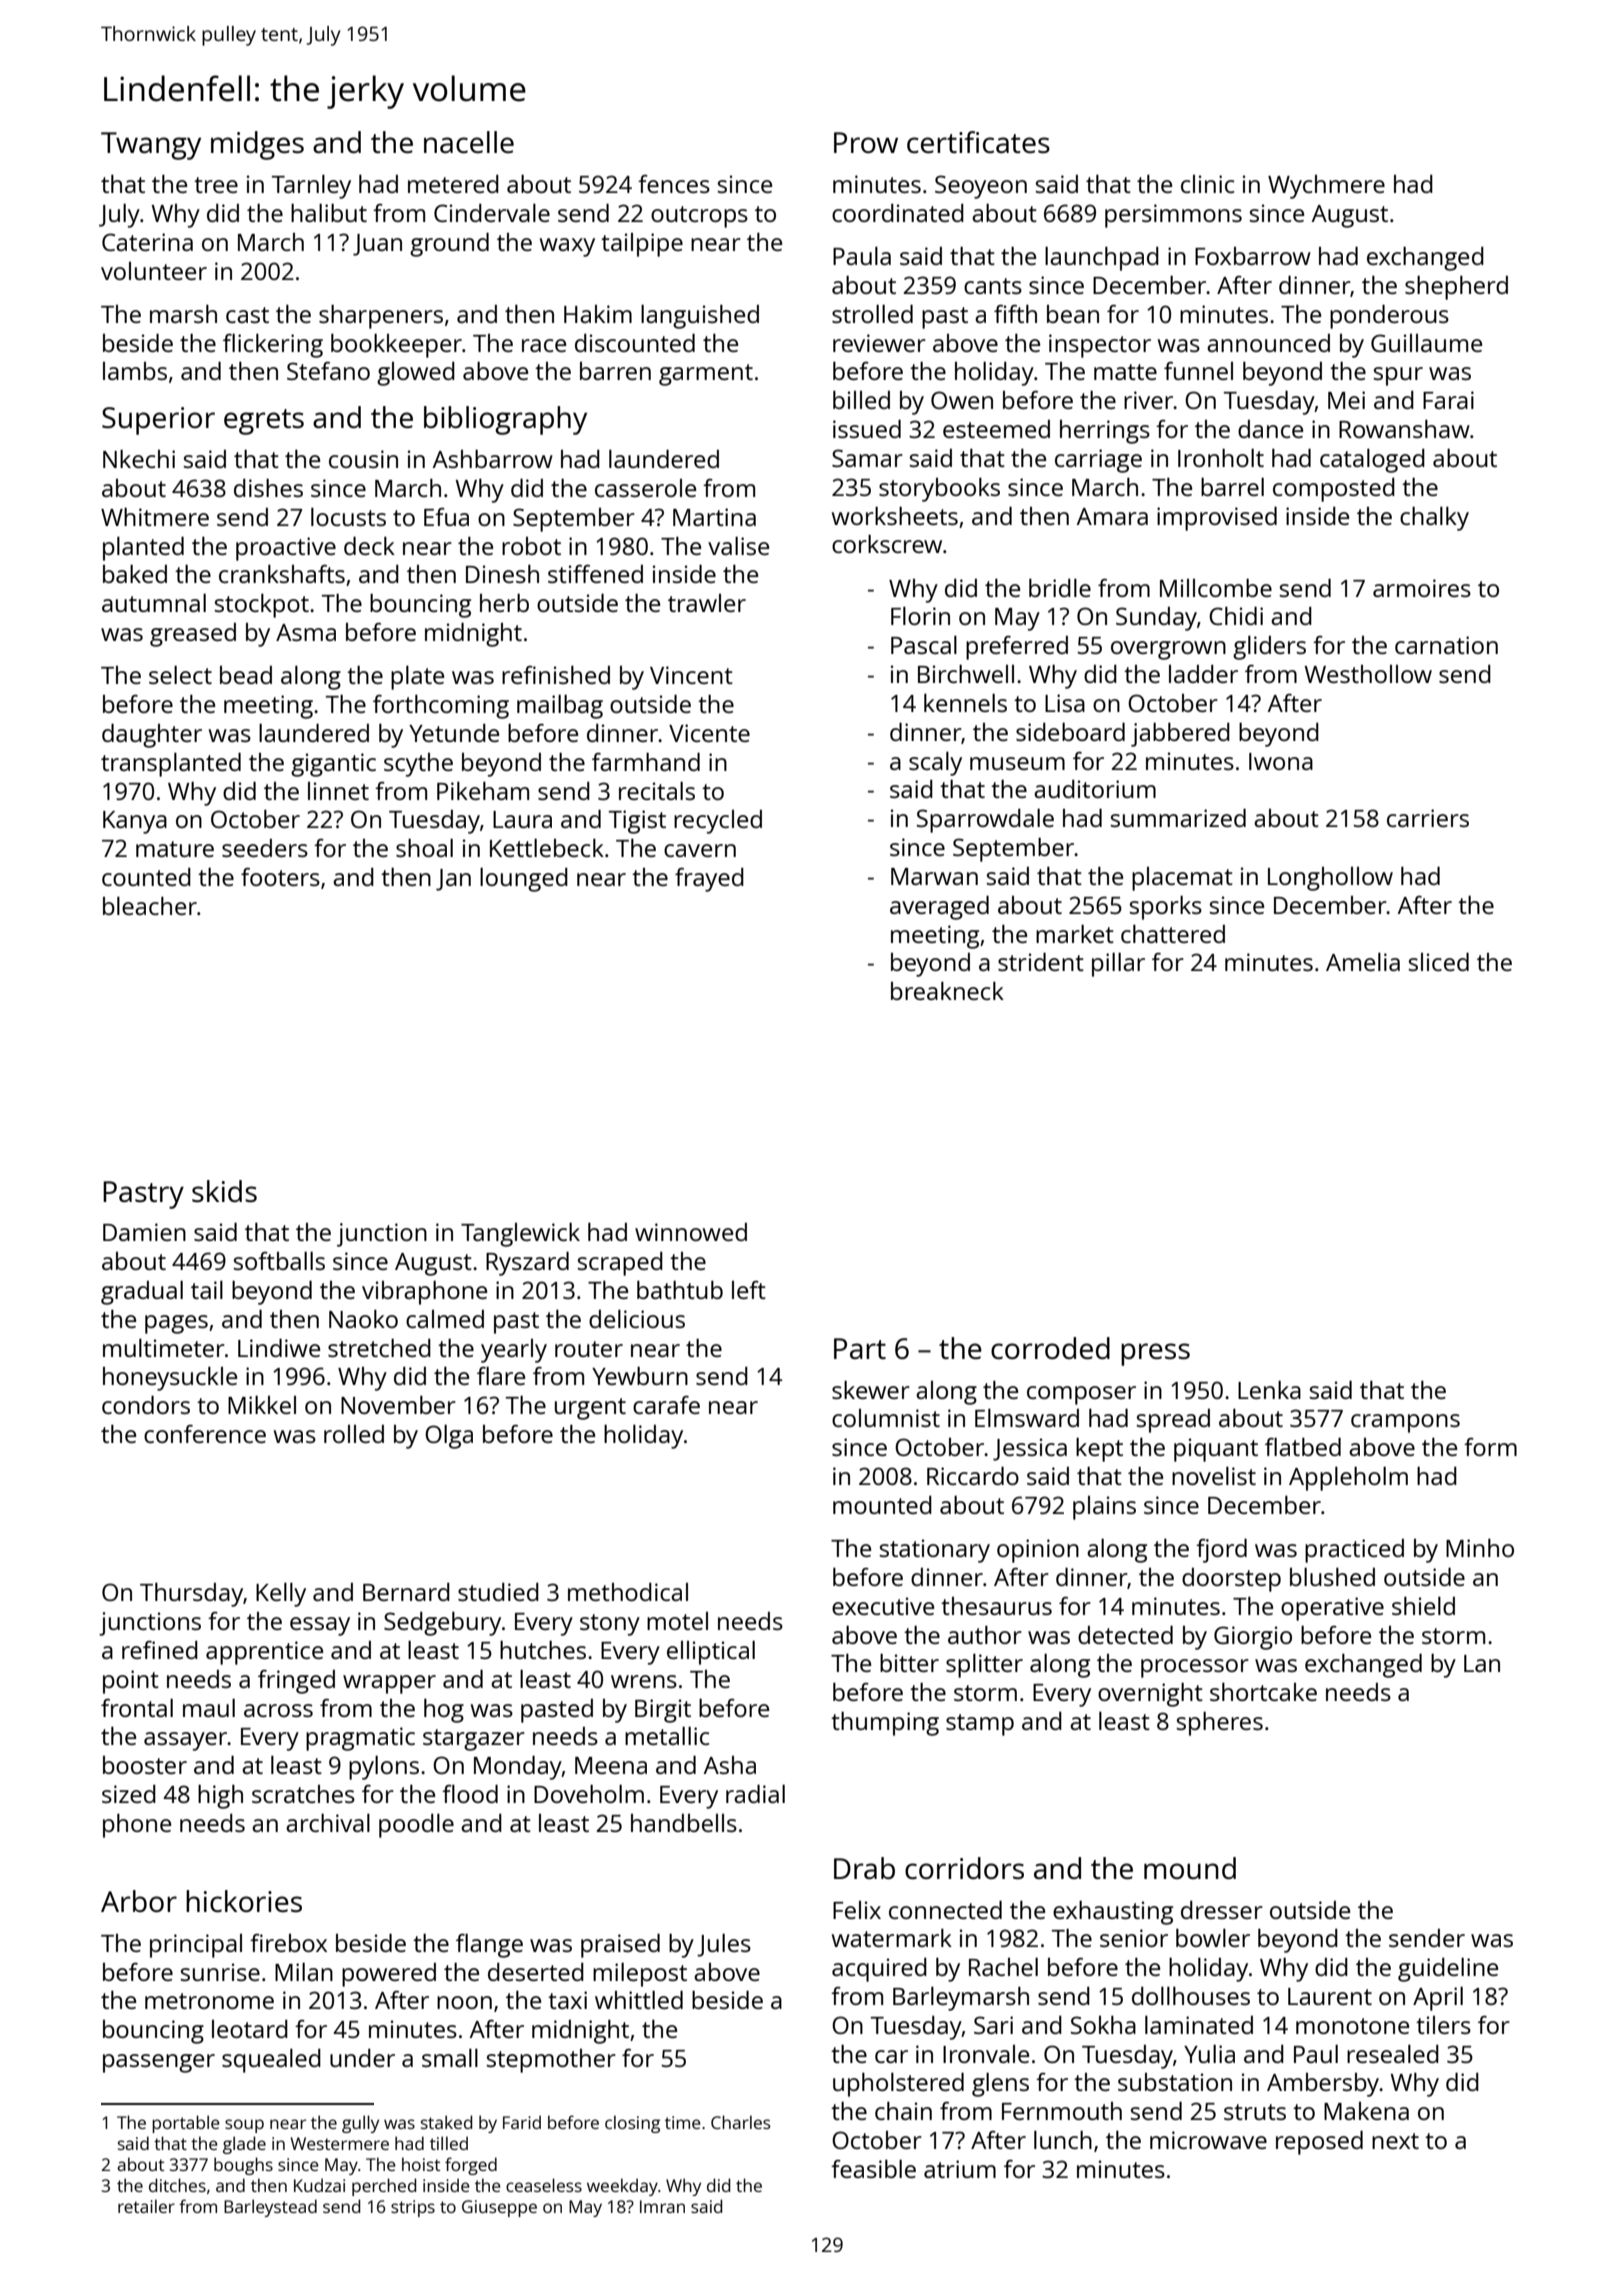  Describe the element at coordinates (154, 271) in the screenshot. I see `volunteer` at that location.
